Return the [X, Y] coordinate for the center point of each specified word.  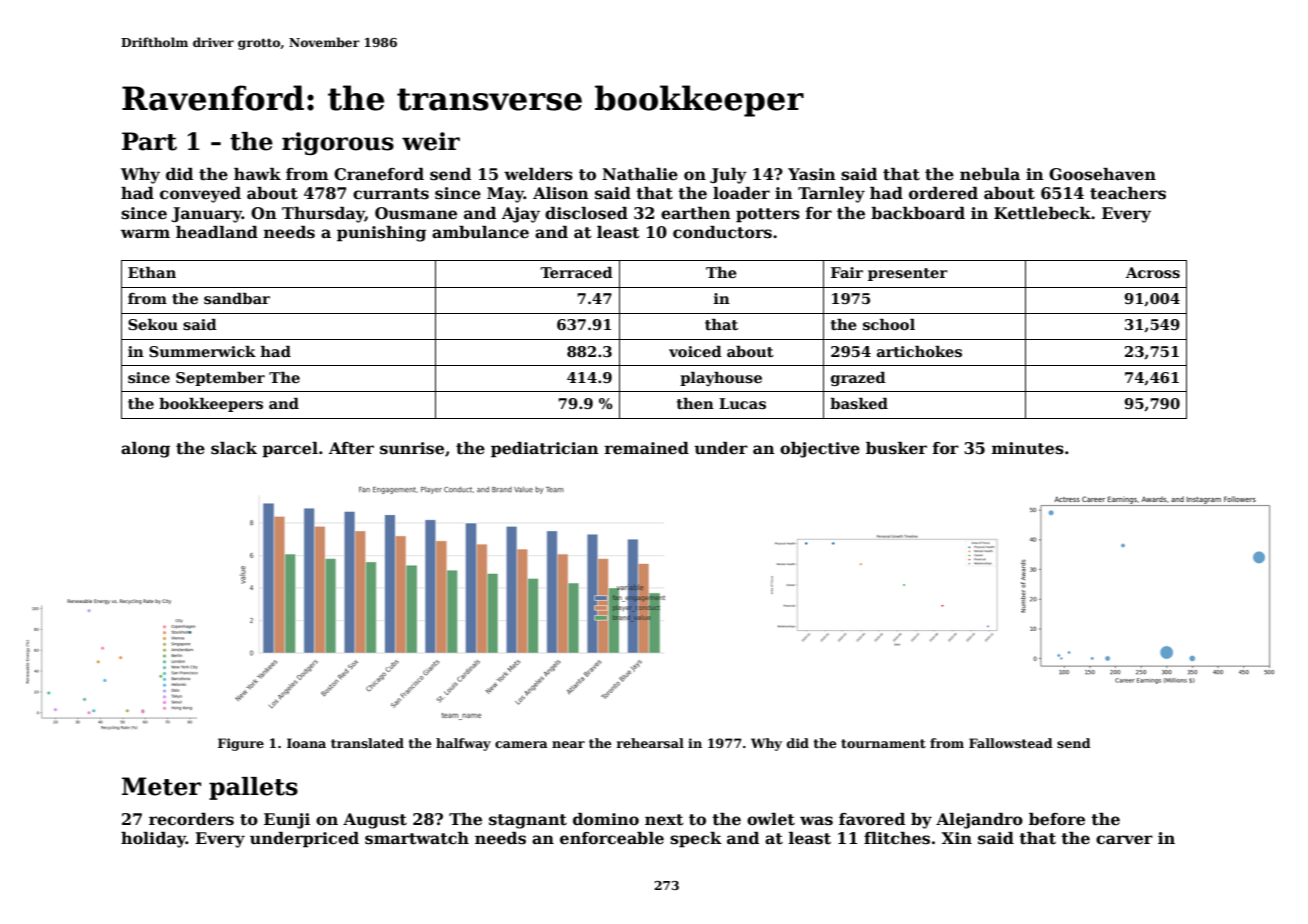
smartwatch [417, 838]
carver [1124, 840]
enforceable [612, 838]
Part [149, 141]
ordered [943, 193]
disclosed [586, 213]
